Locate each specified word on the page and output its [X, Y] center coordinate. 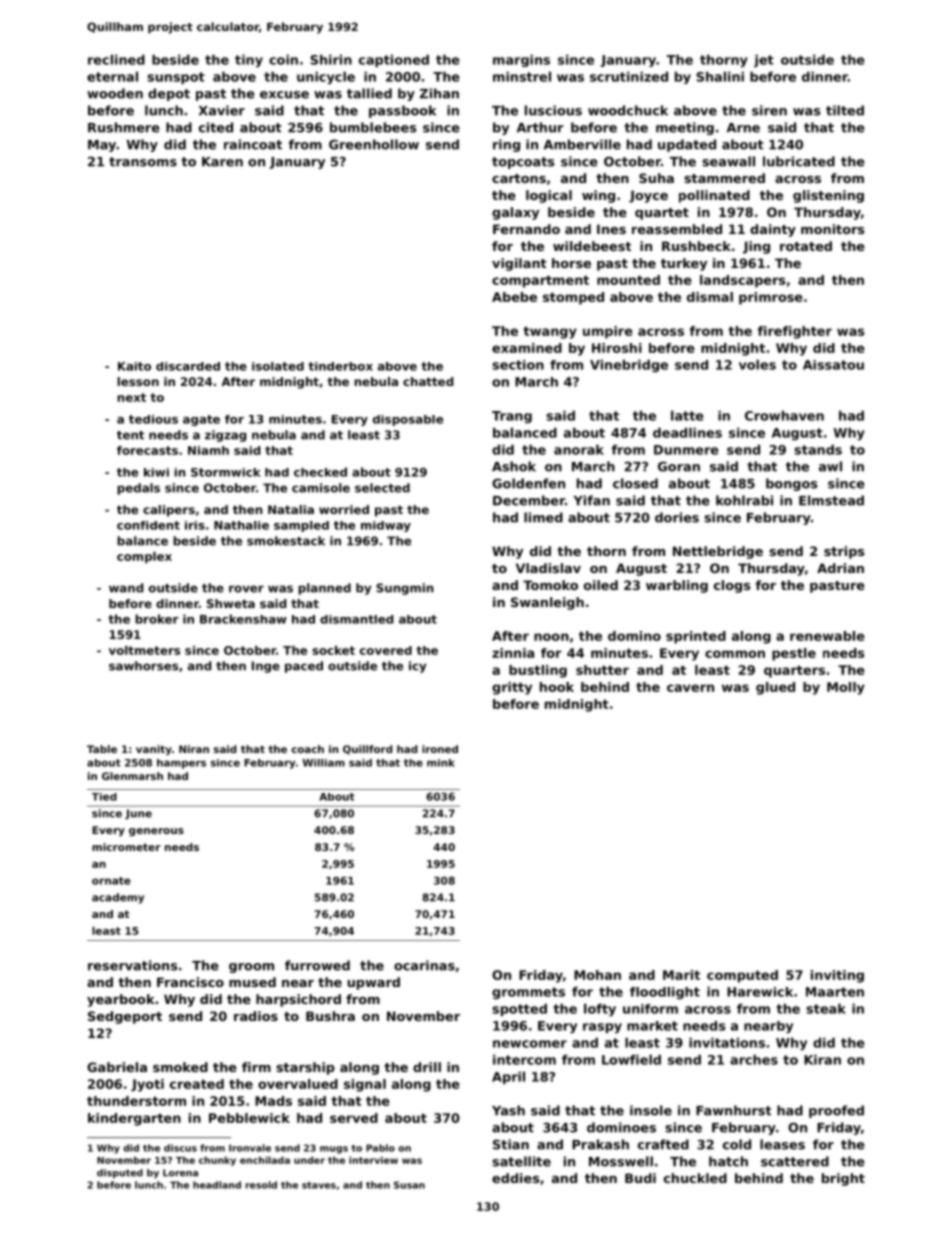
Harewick [760, 992]
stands [818, 449]
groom [251, 968]
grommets [528, 993]
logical [549, 196]
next [131, 397]
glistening [828, 196]
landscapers [742, 281]
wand [126, 588]
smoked [180, 1067]
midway [386, 526]
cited [216, 127]
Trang [512, 417]
